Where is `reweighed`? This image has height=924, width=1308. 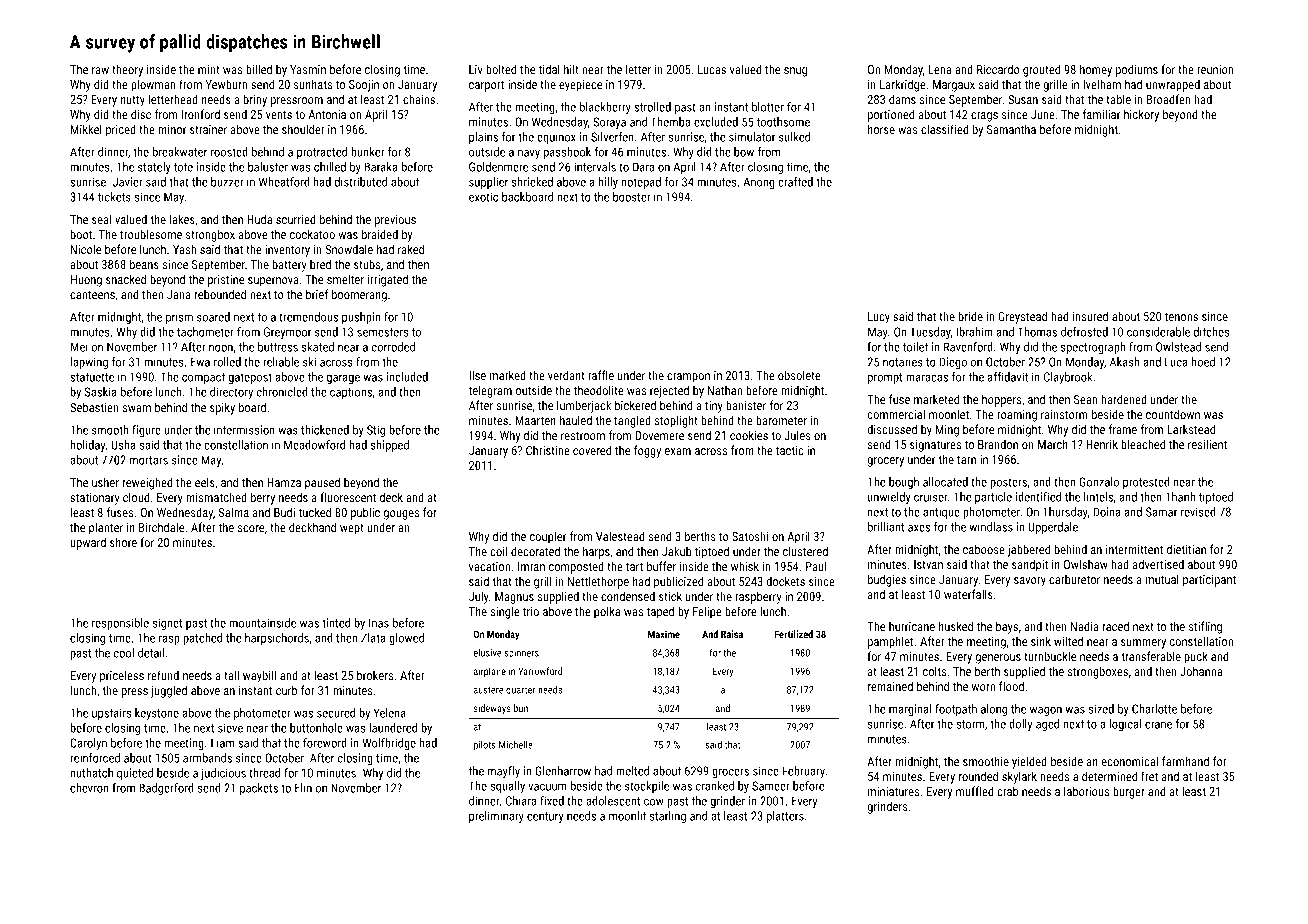 reweighed is located at coordinates (148, 483).
